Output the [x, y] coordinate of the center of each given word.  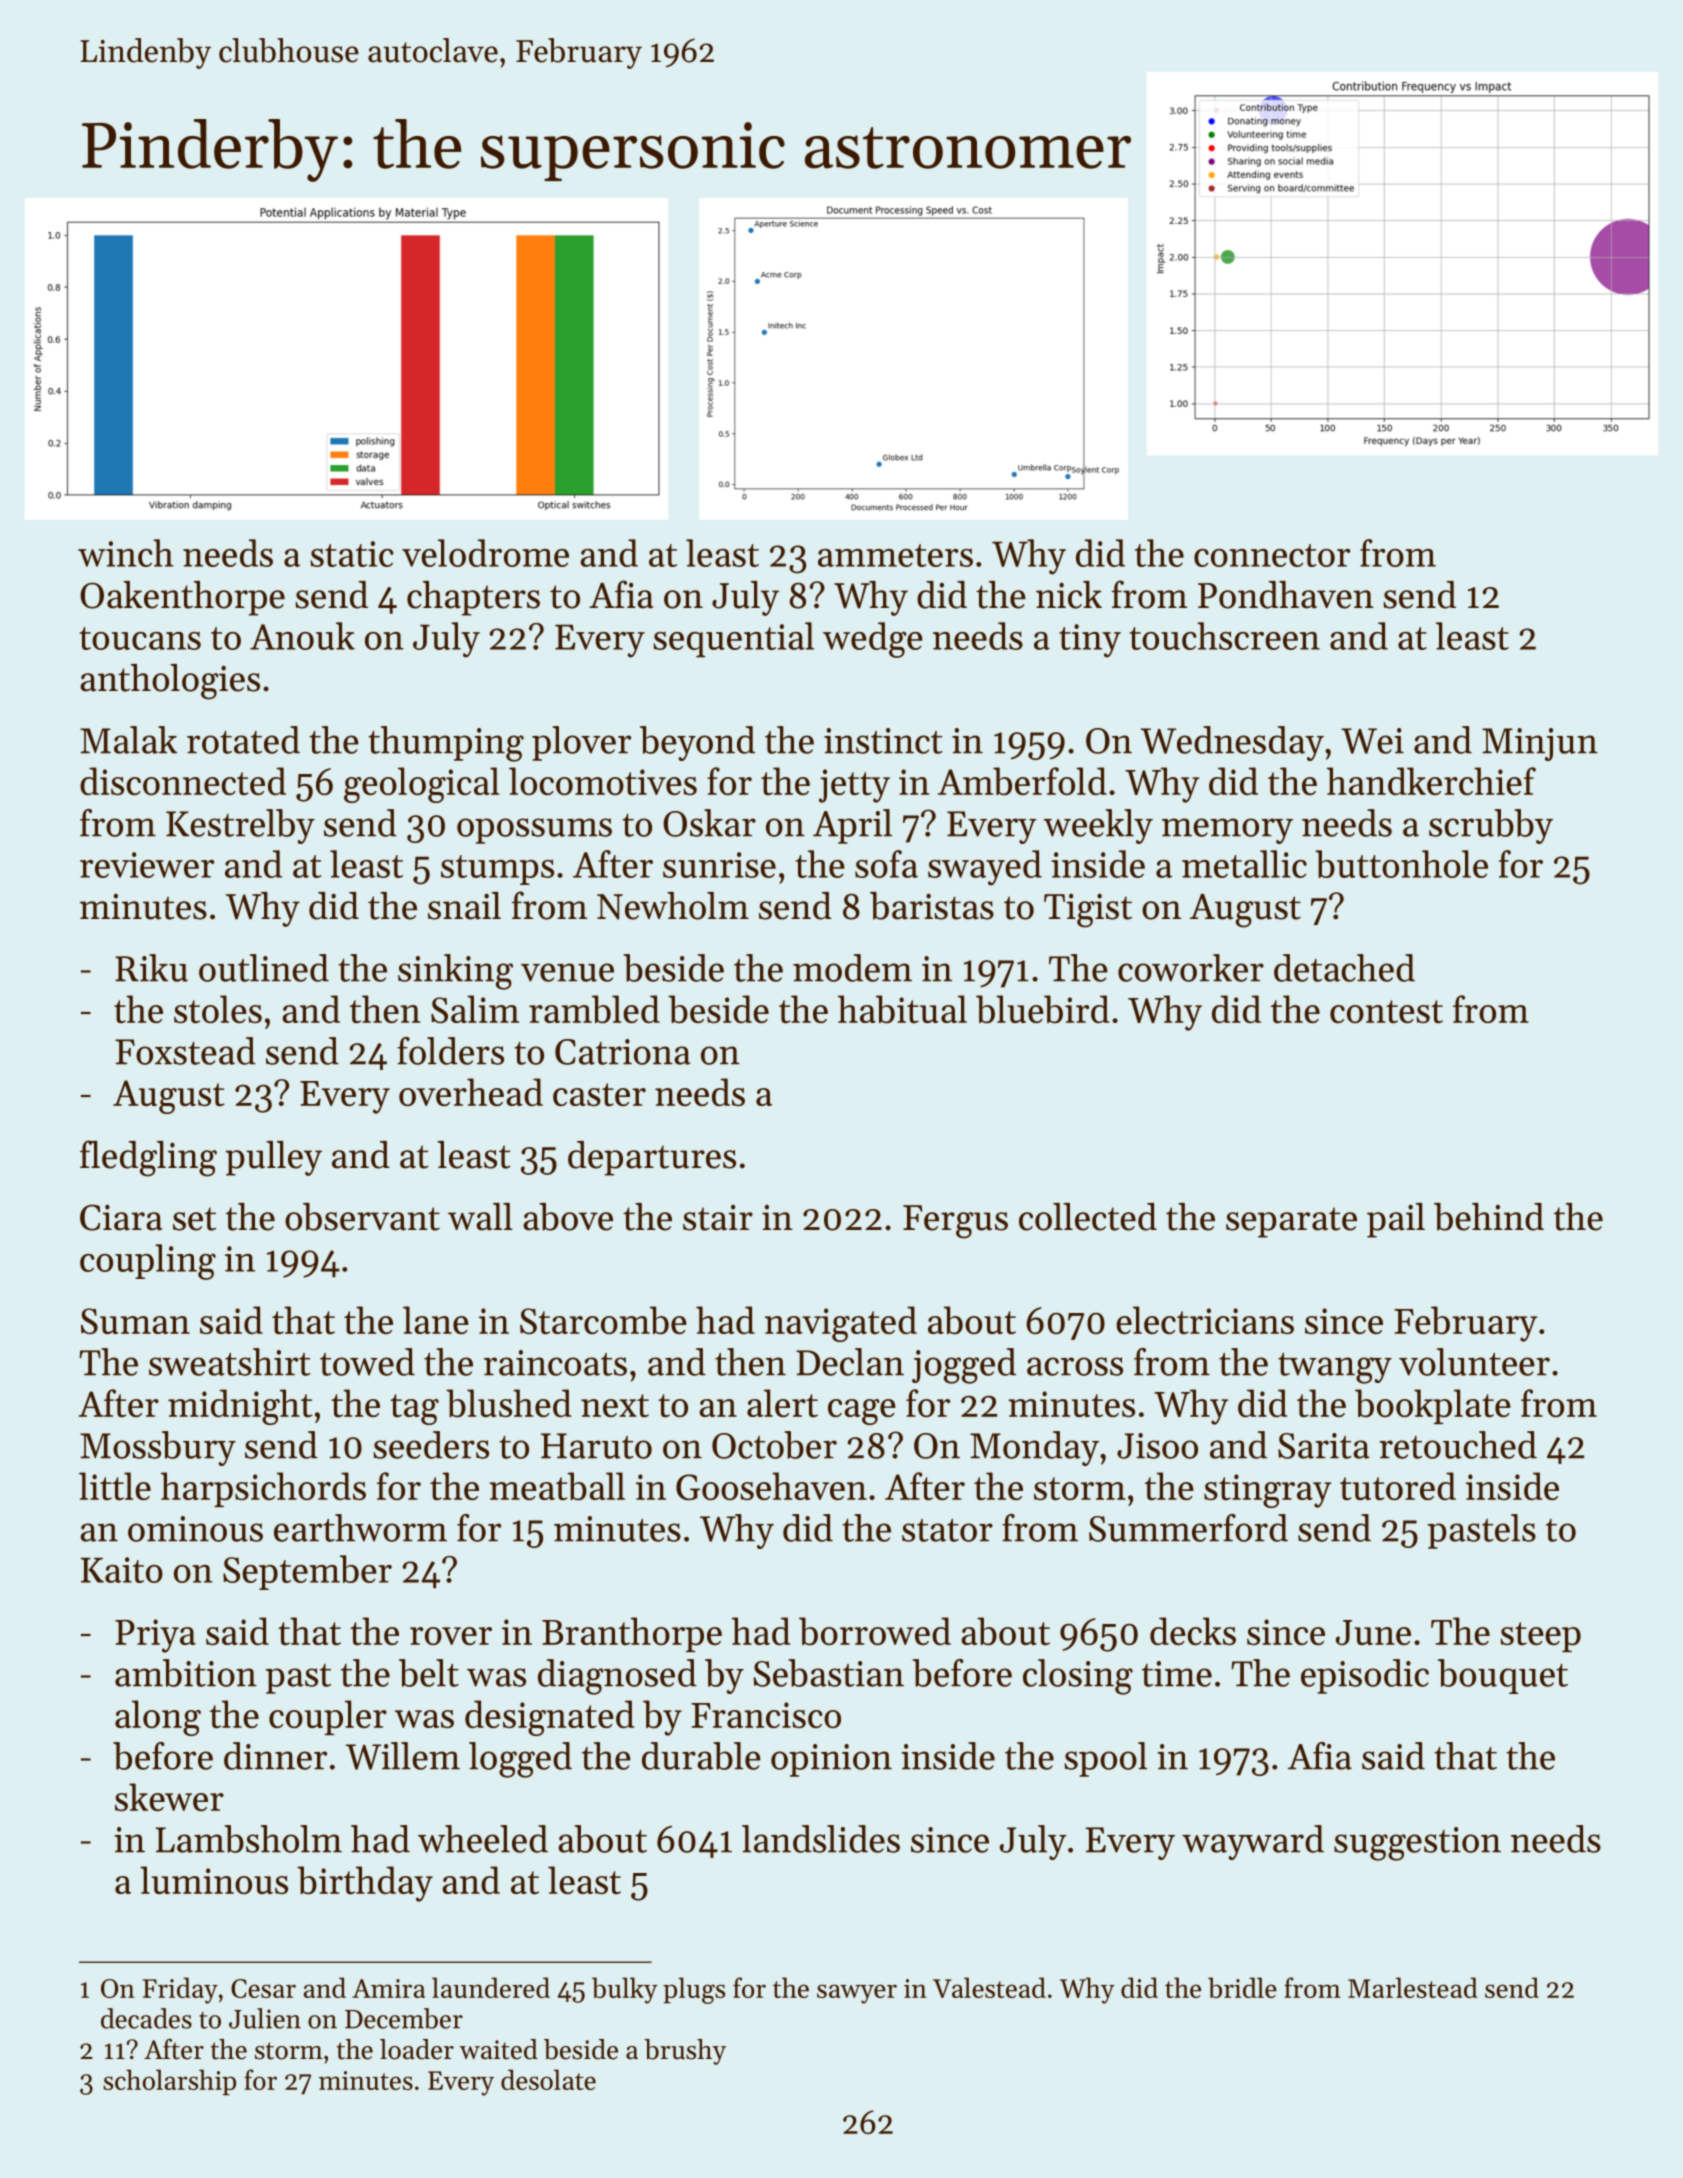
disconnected [183, 781]
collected [1088, 1217]
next [615, 1406]
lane [436, 1320]
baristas [932, 906]
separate [1291, 1222]
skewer [169, 1797]
